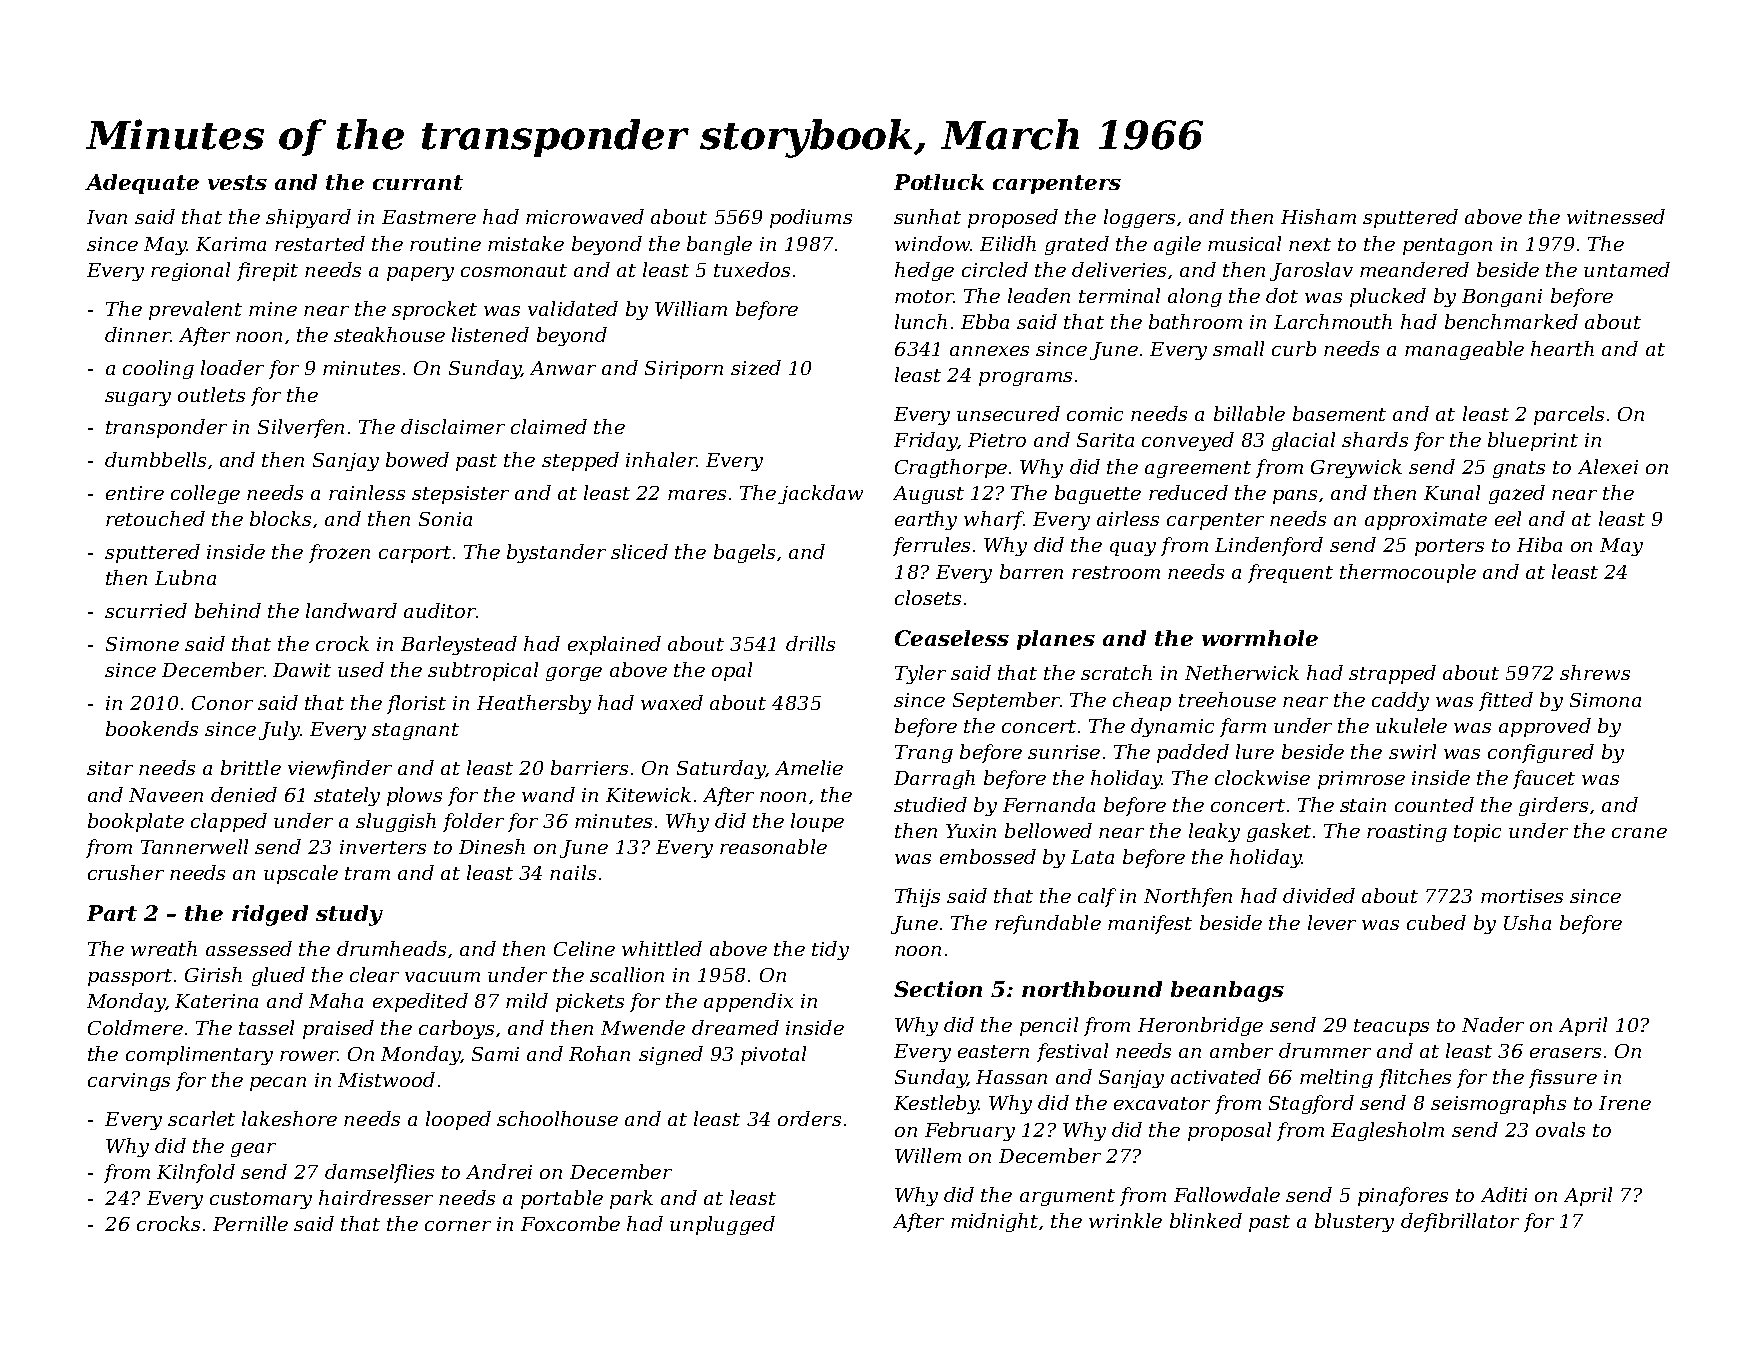 Image resolution: width=1759 pixels, height=1359 pixels. I want to click on primrose, so click(1361, 780).
